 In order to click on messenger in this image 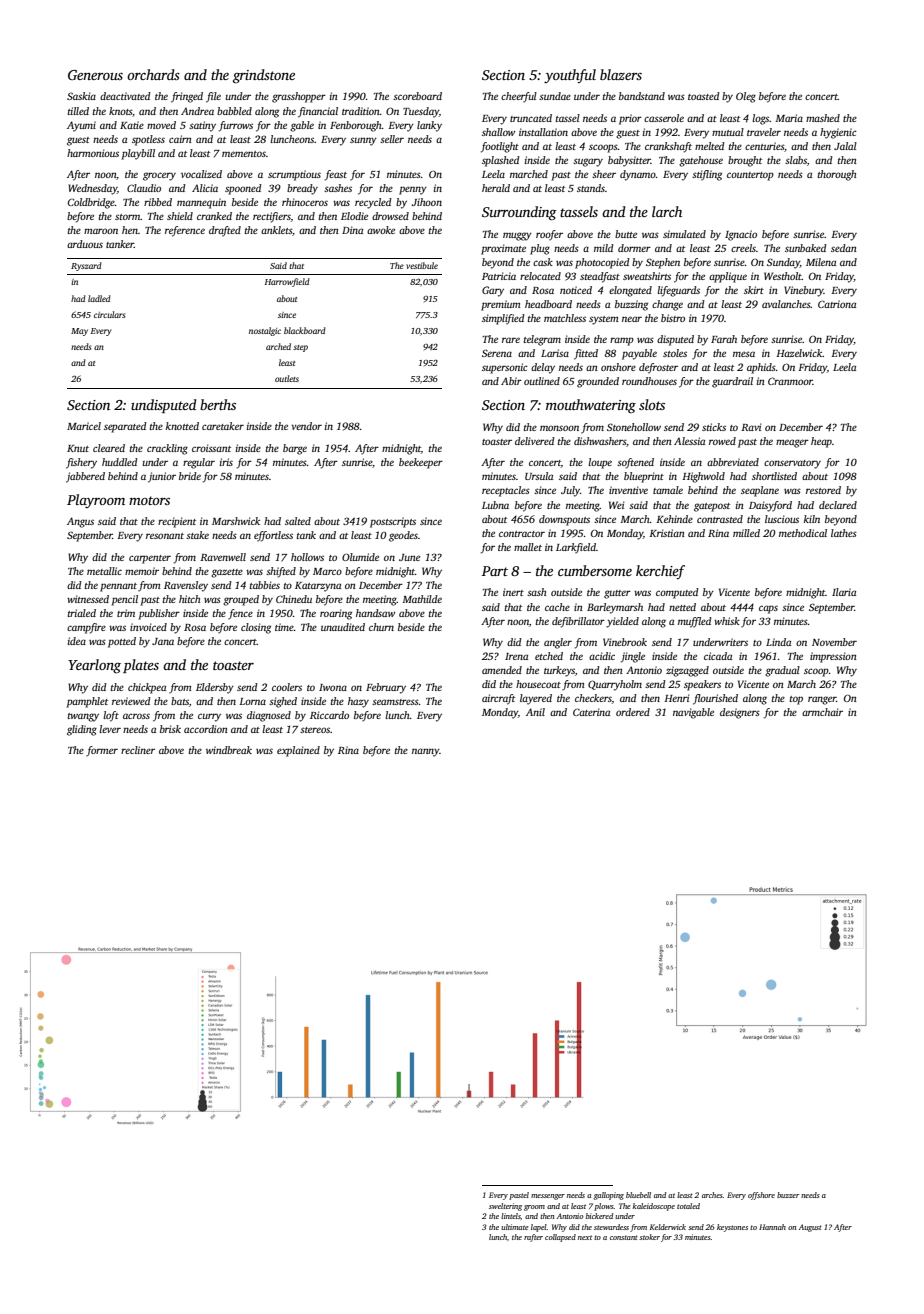, I will do `click(548, 1197)`.
